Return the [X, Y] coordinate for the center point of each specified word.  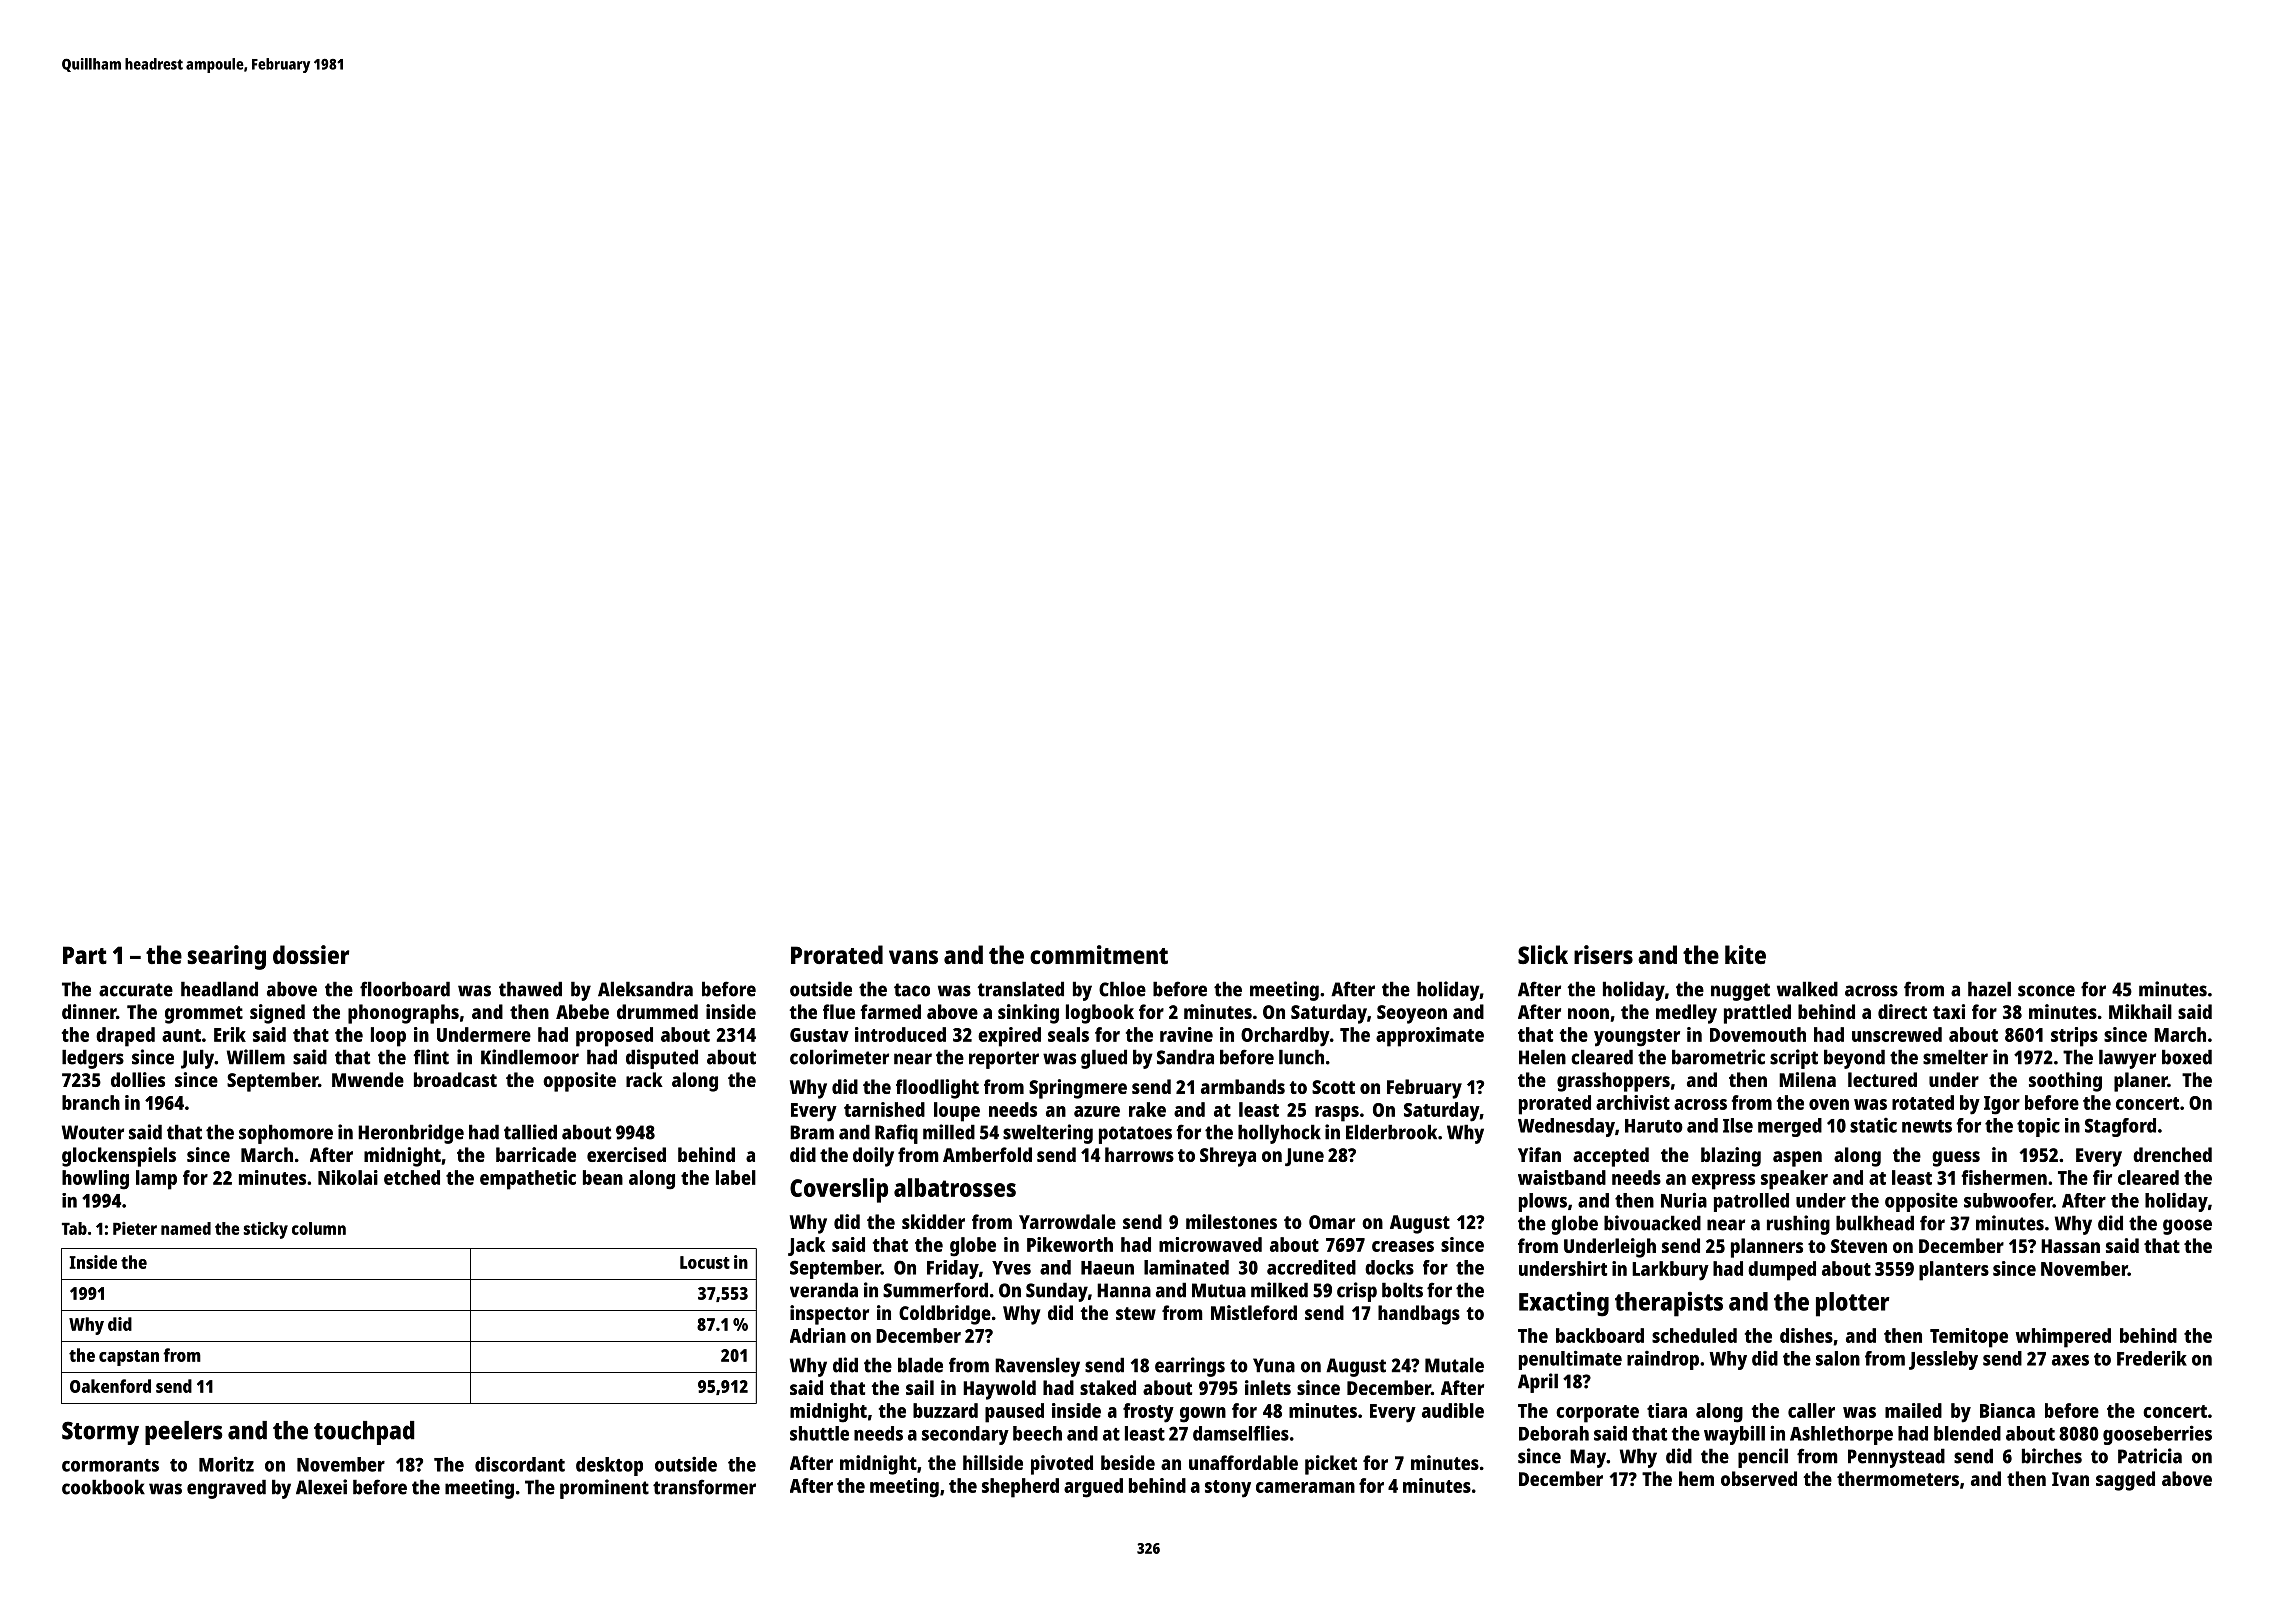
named [186, 1228]
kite [1745, 954]
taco [912, 990]
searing [226, 957]
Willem [256, 1057]
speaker [1794, 1180]
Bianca [2007, 1410]
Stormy [100, 1433]
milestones [1231, 1221]
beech [1037, 1433]
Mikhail [2140, 1011]
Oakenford [110, 1386]
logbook [1100, 1014]
